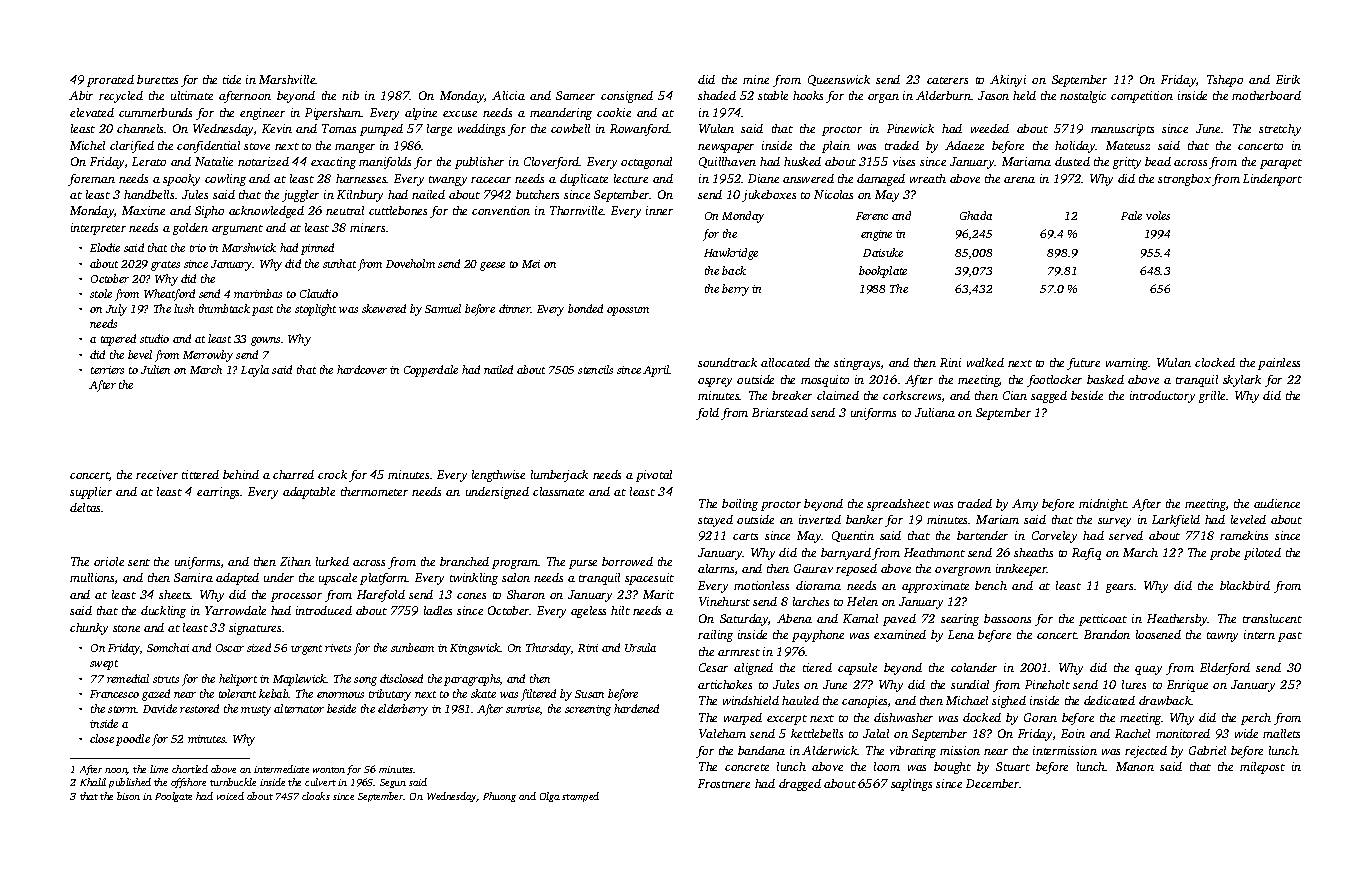  What do you see at coordinates (107, 370) in the screenshot?
I see `terriers` at bounding box center [107, 370].
